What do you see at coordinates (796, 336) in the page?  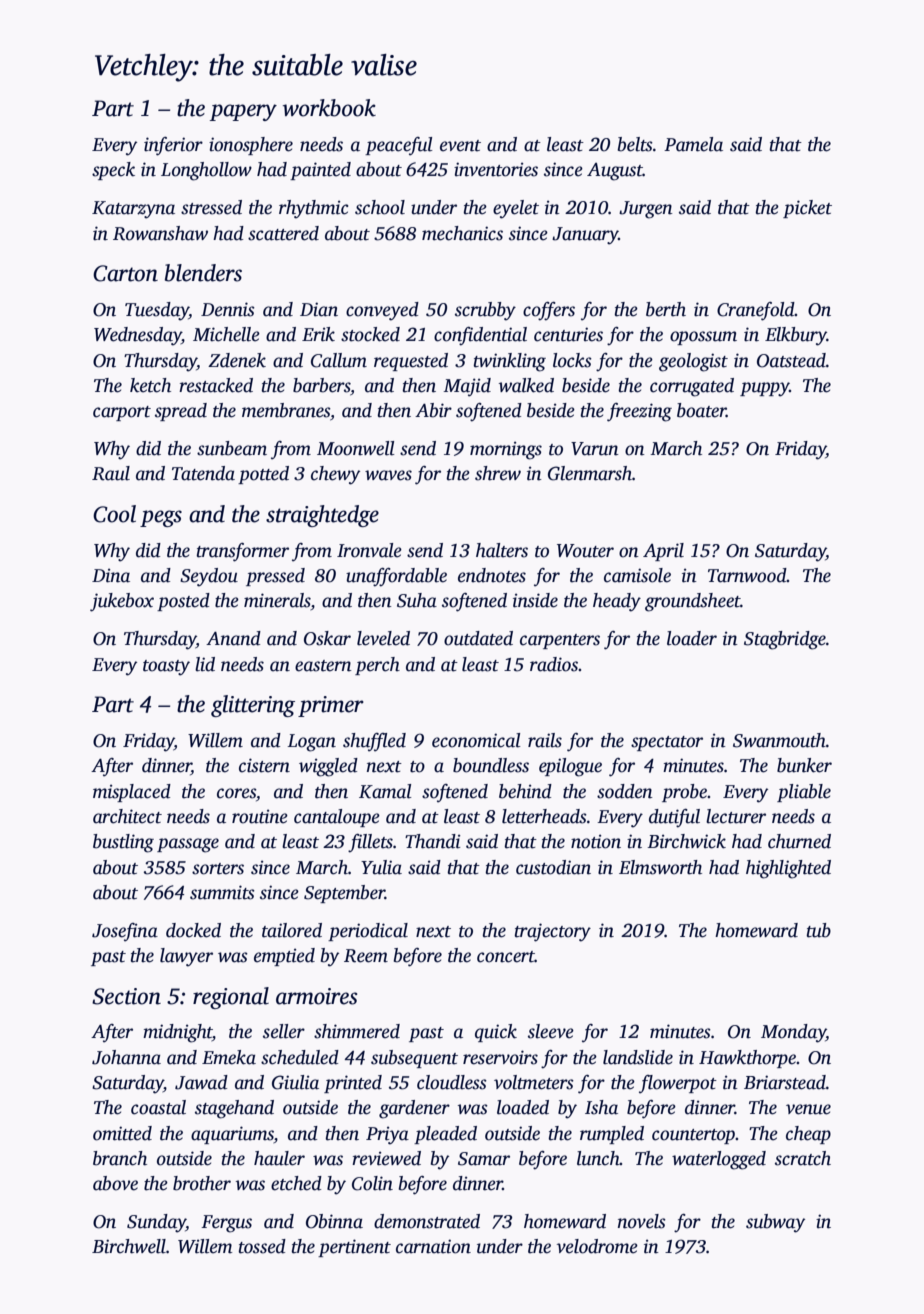 I see `Elkbury` at bounding box center [796, 336].
